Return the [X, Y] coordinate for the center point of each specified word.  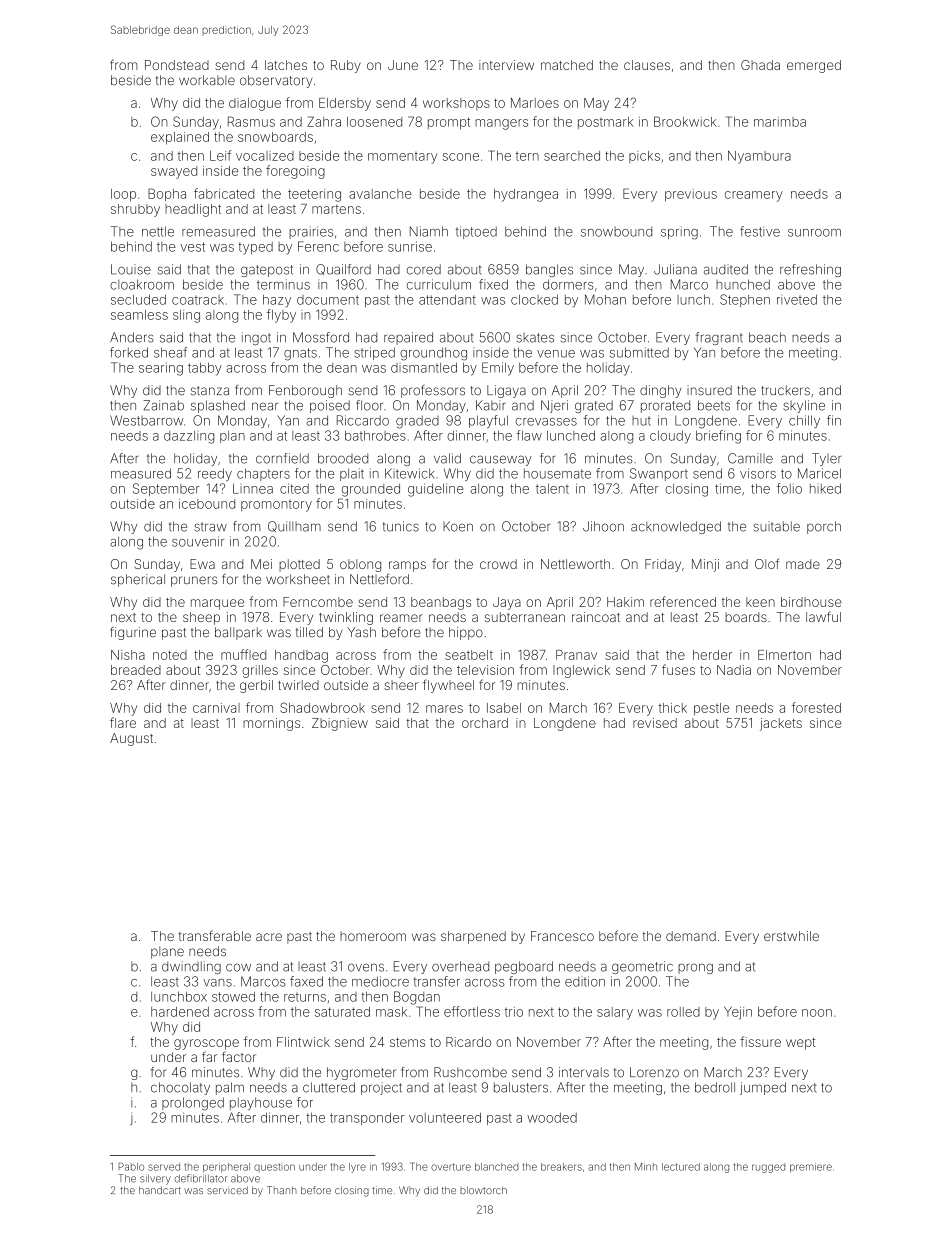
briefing [718, 437]
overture [451, 1167]
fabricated [224, 193]
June [403, 65]
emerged [814, 66]
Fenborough [305, 391]
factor [239, 1056]
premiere [811, 1168]
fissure [760, 1041]
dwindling [191, 967]
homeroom [373, 936]
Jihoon [603, 526]
